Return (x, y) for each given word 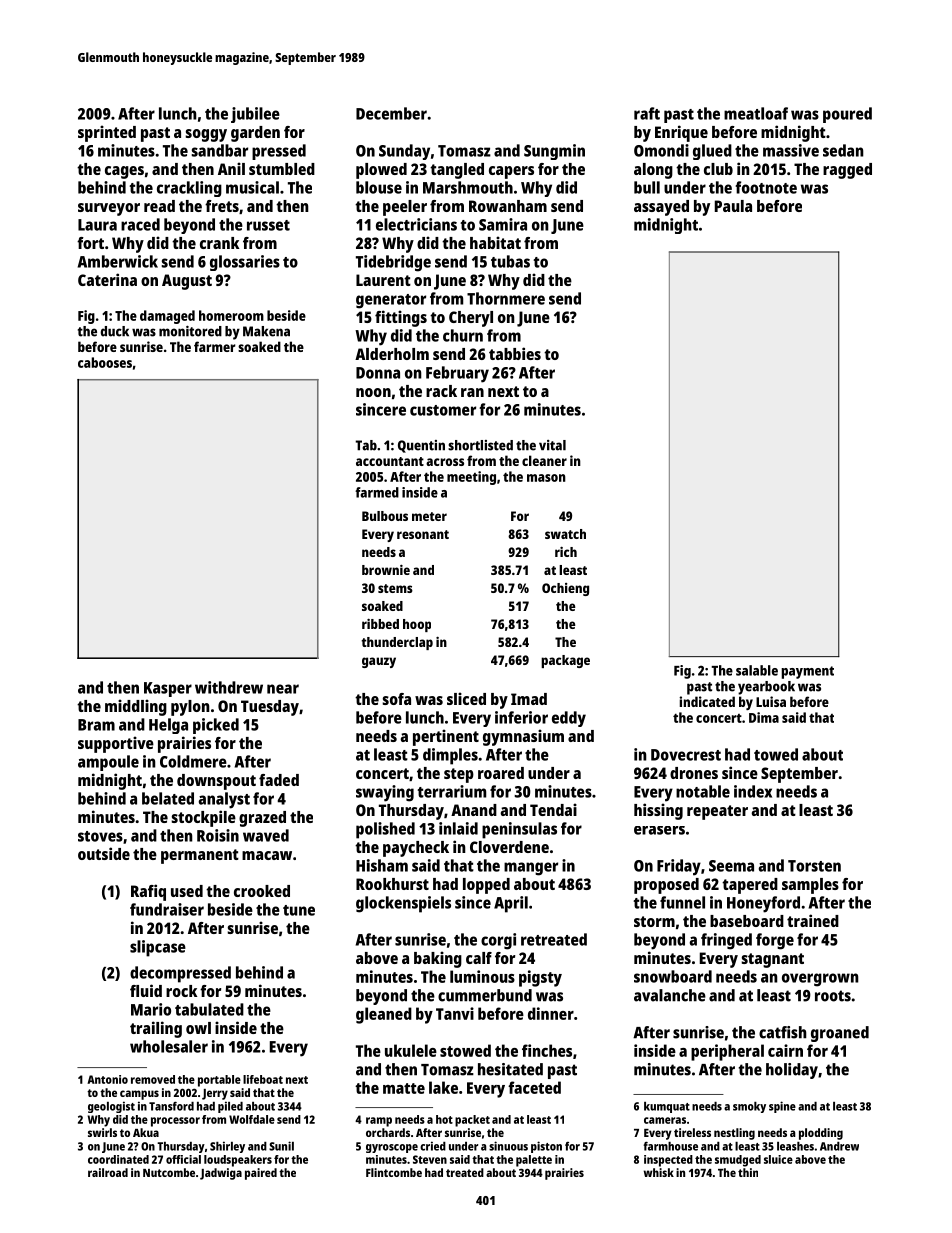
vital (552, 445)
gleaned (384, 1015)
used (187, 891)
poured (847, 115)
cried (433, 1146)
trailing (156, 1029)
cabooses (105, 362)
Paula (733, 206)
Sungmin (554, 152)
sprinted (107, 133)
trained (813, 920)
